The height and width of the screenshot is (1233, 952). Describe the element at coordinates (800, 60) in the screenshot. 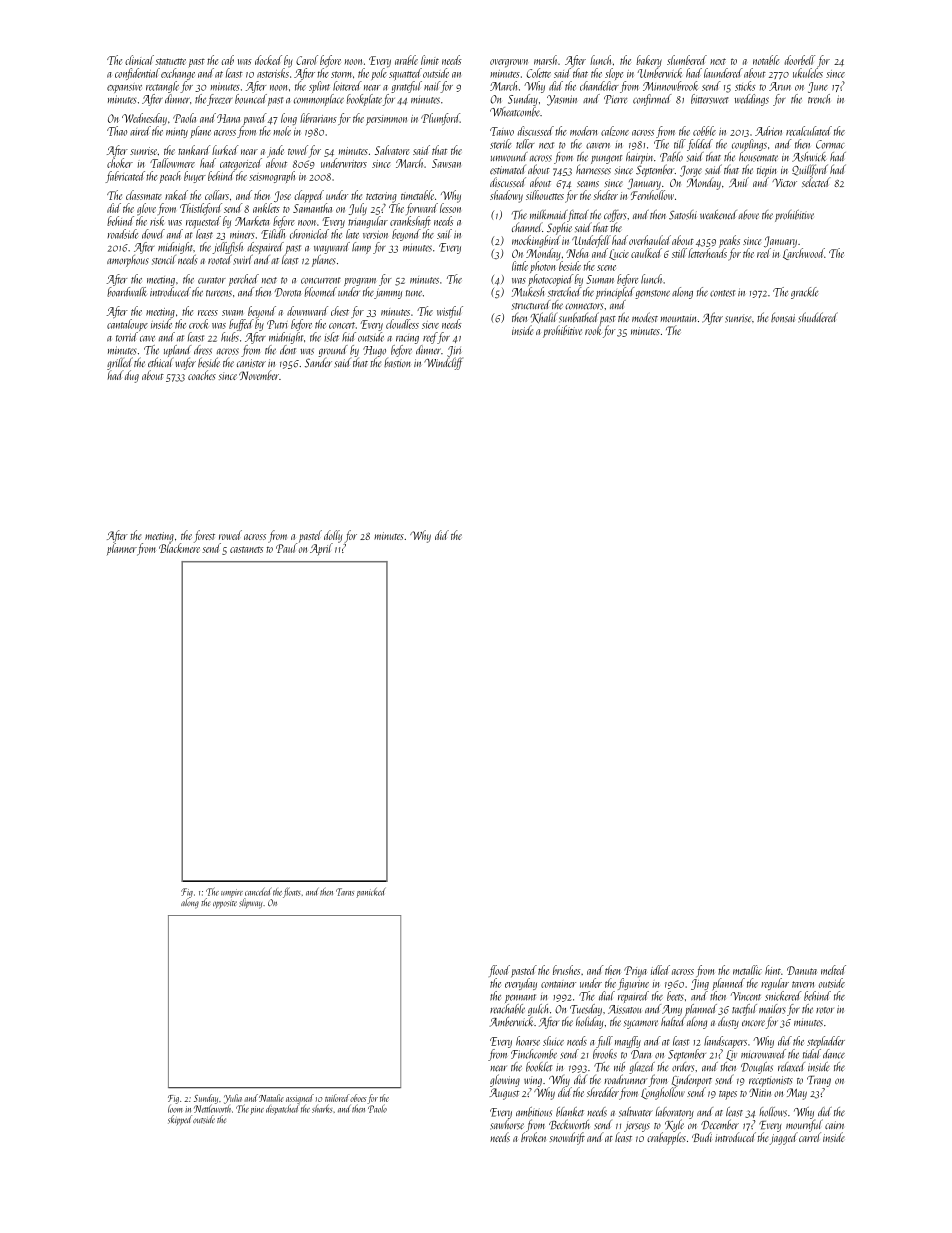

I see `doorbell` at that location.
